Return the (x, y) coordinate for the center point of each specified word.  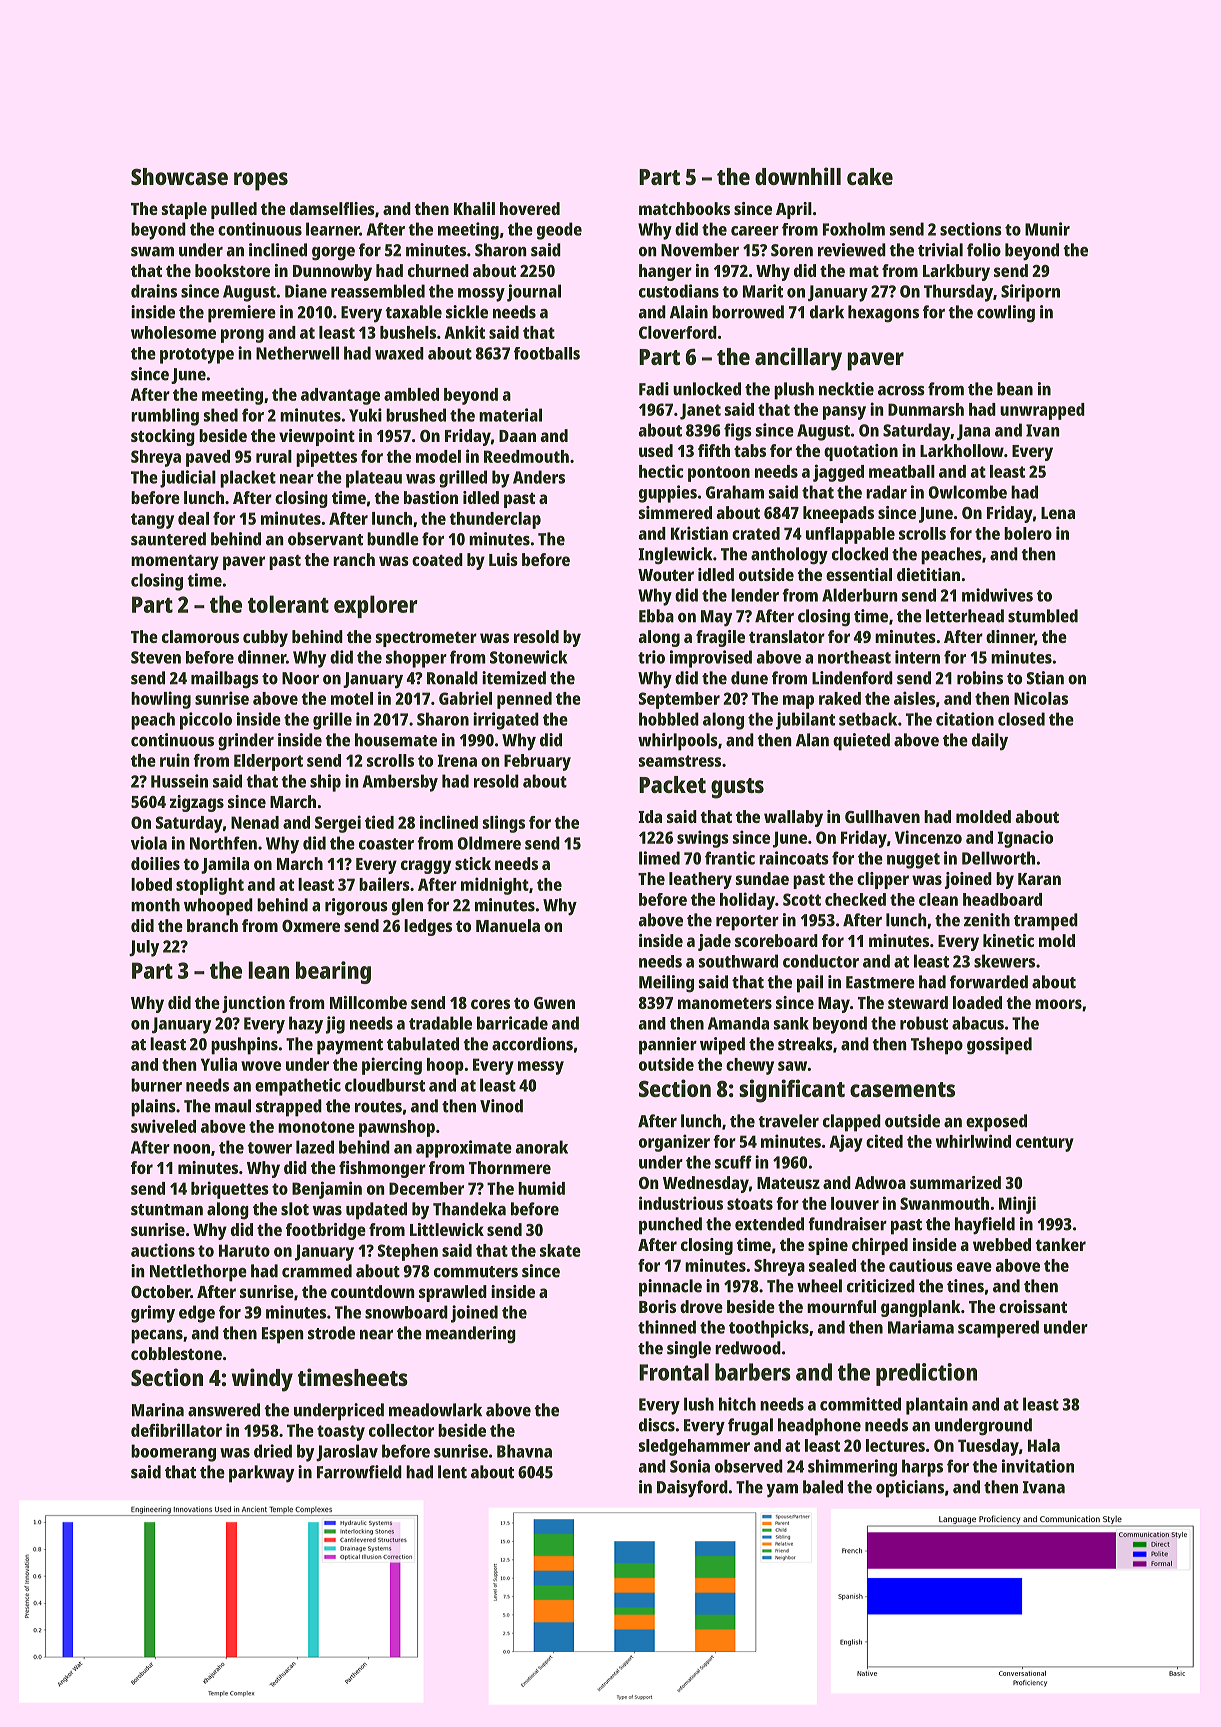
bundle (393, 539)
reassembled (378, 291)
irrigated (506, 721)
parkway (261, 1474)
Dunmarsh (926, 409)
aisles (914, 698)
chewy (750, 1066)
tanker (1060, 1244)
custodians (679, 291)
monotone (316, 1127)
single (689, 1350)
